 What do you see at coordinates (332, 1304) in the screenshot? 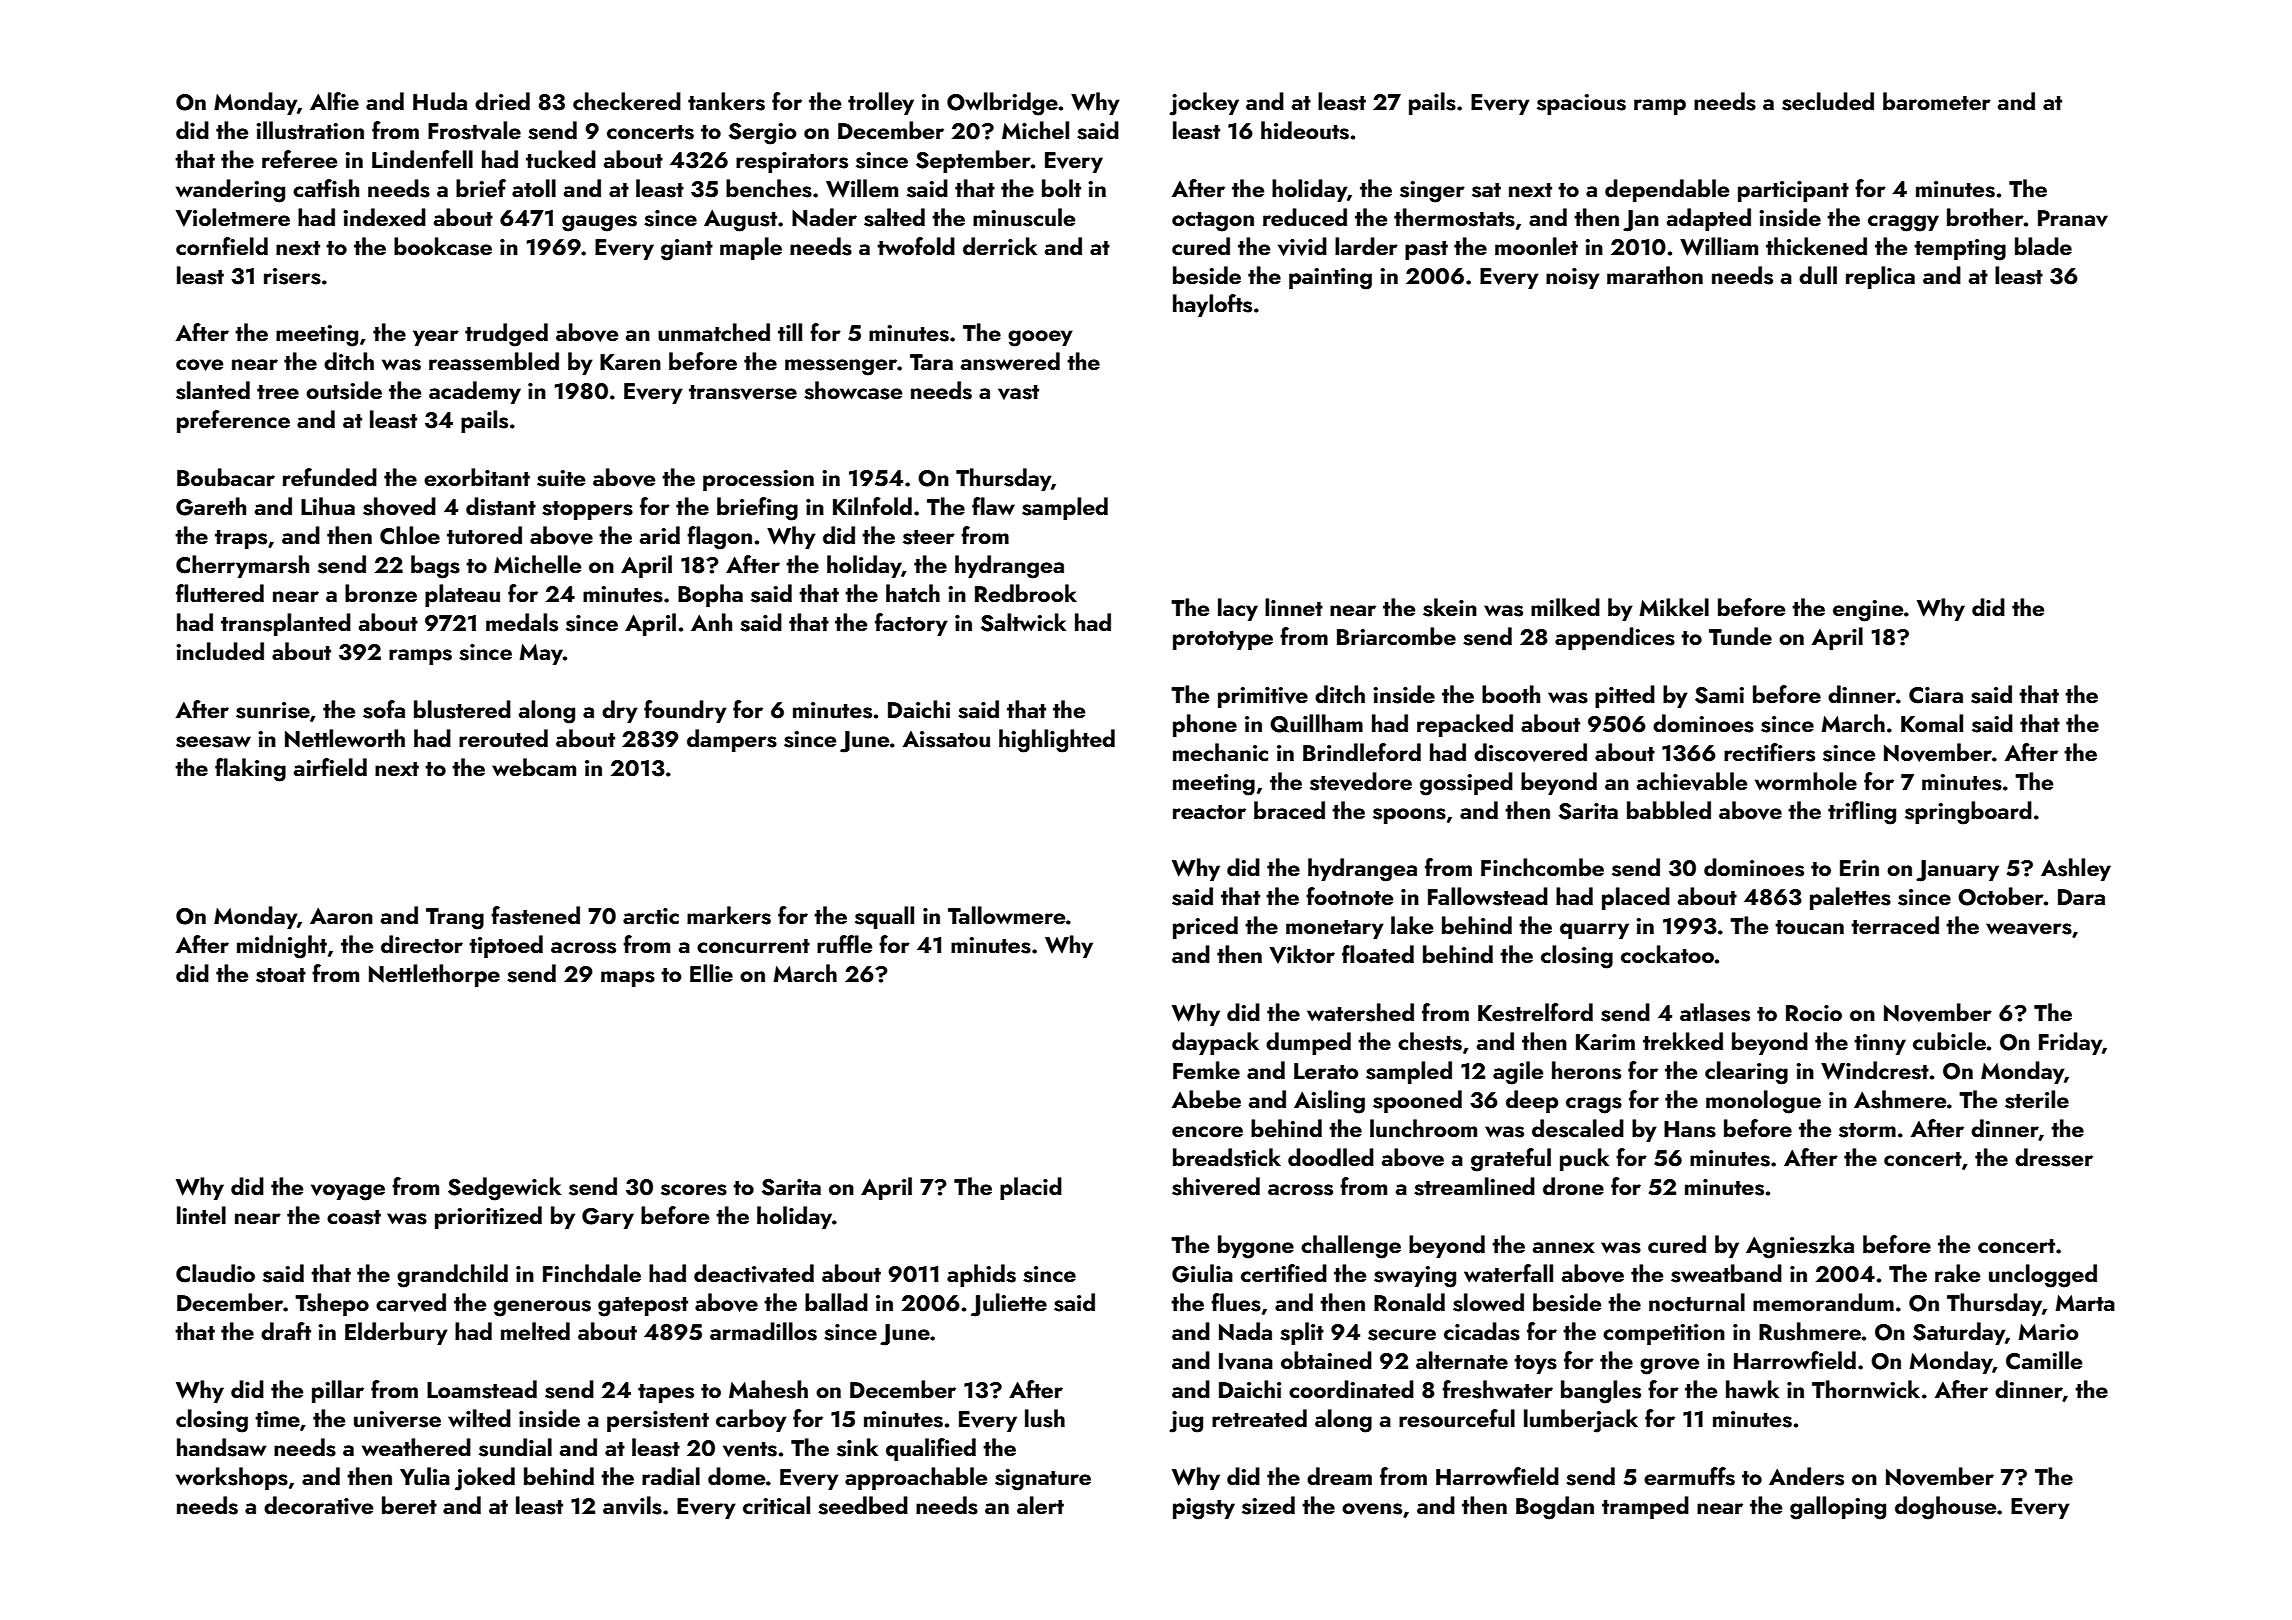
I see `Tshepo` at bounding box center [332, 1304].
